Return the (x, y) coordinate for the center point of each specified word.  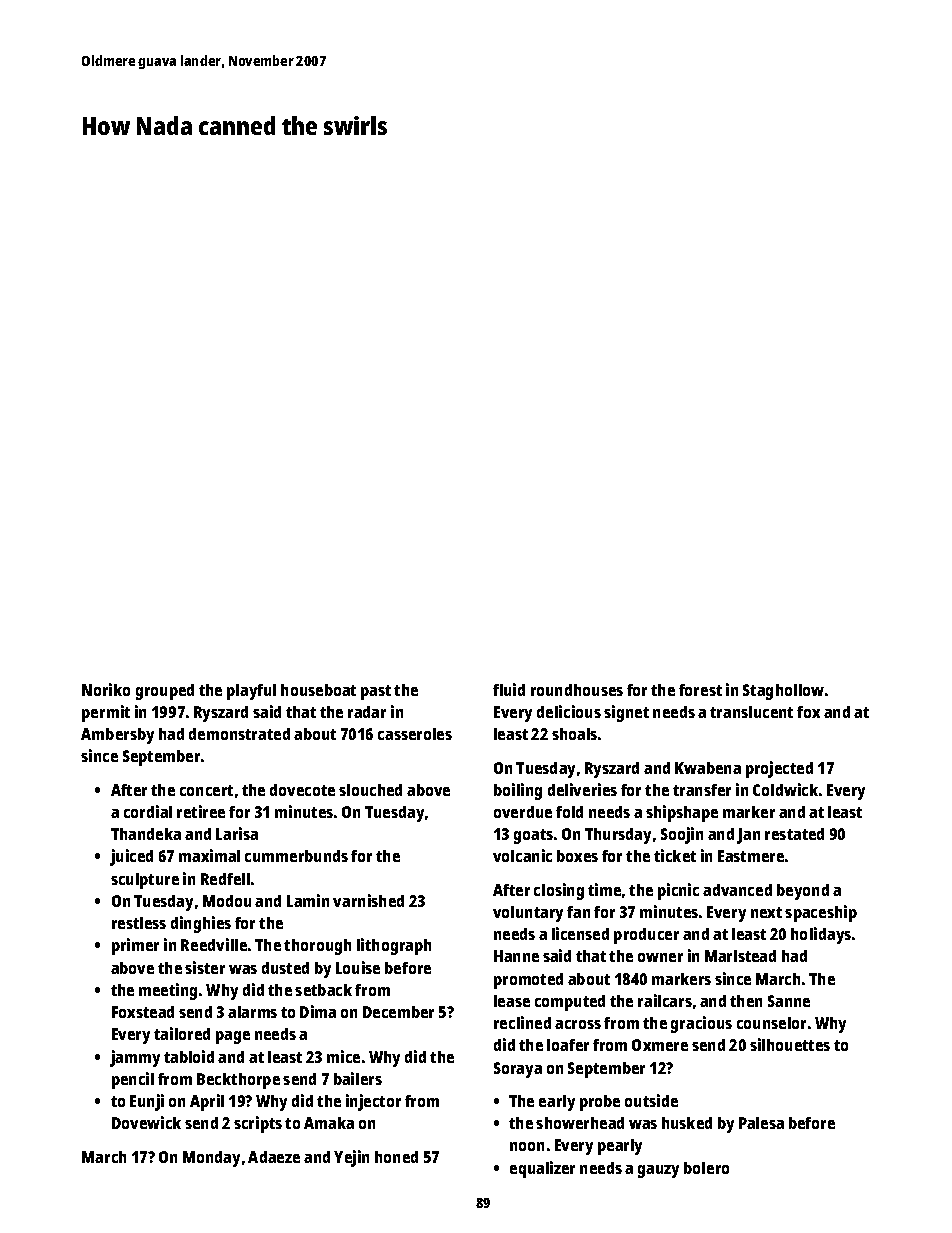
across (578, 1024)
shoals (574, 734)
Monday (211, 1159)
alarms (252, 1012)
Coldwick (785, 789)
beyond (803, 892)
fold (569, 812)
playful (251, 692)
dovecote (302, 790)
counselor (771, 1023)
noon (527, 1146)
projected (779, 769)
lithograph (394, 946)
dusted (285, 968)
